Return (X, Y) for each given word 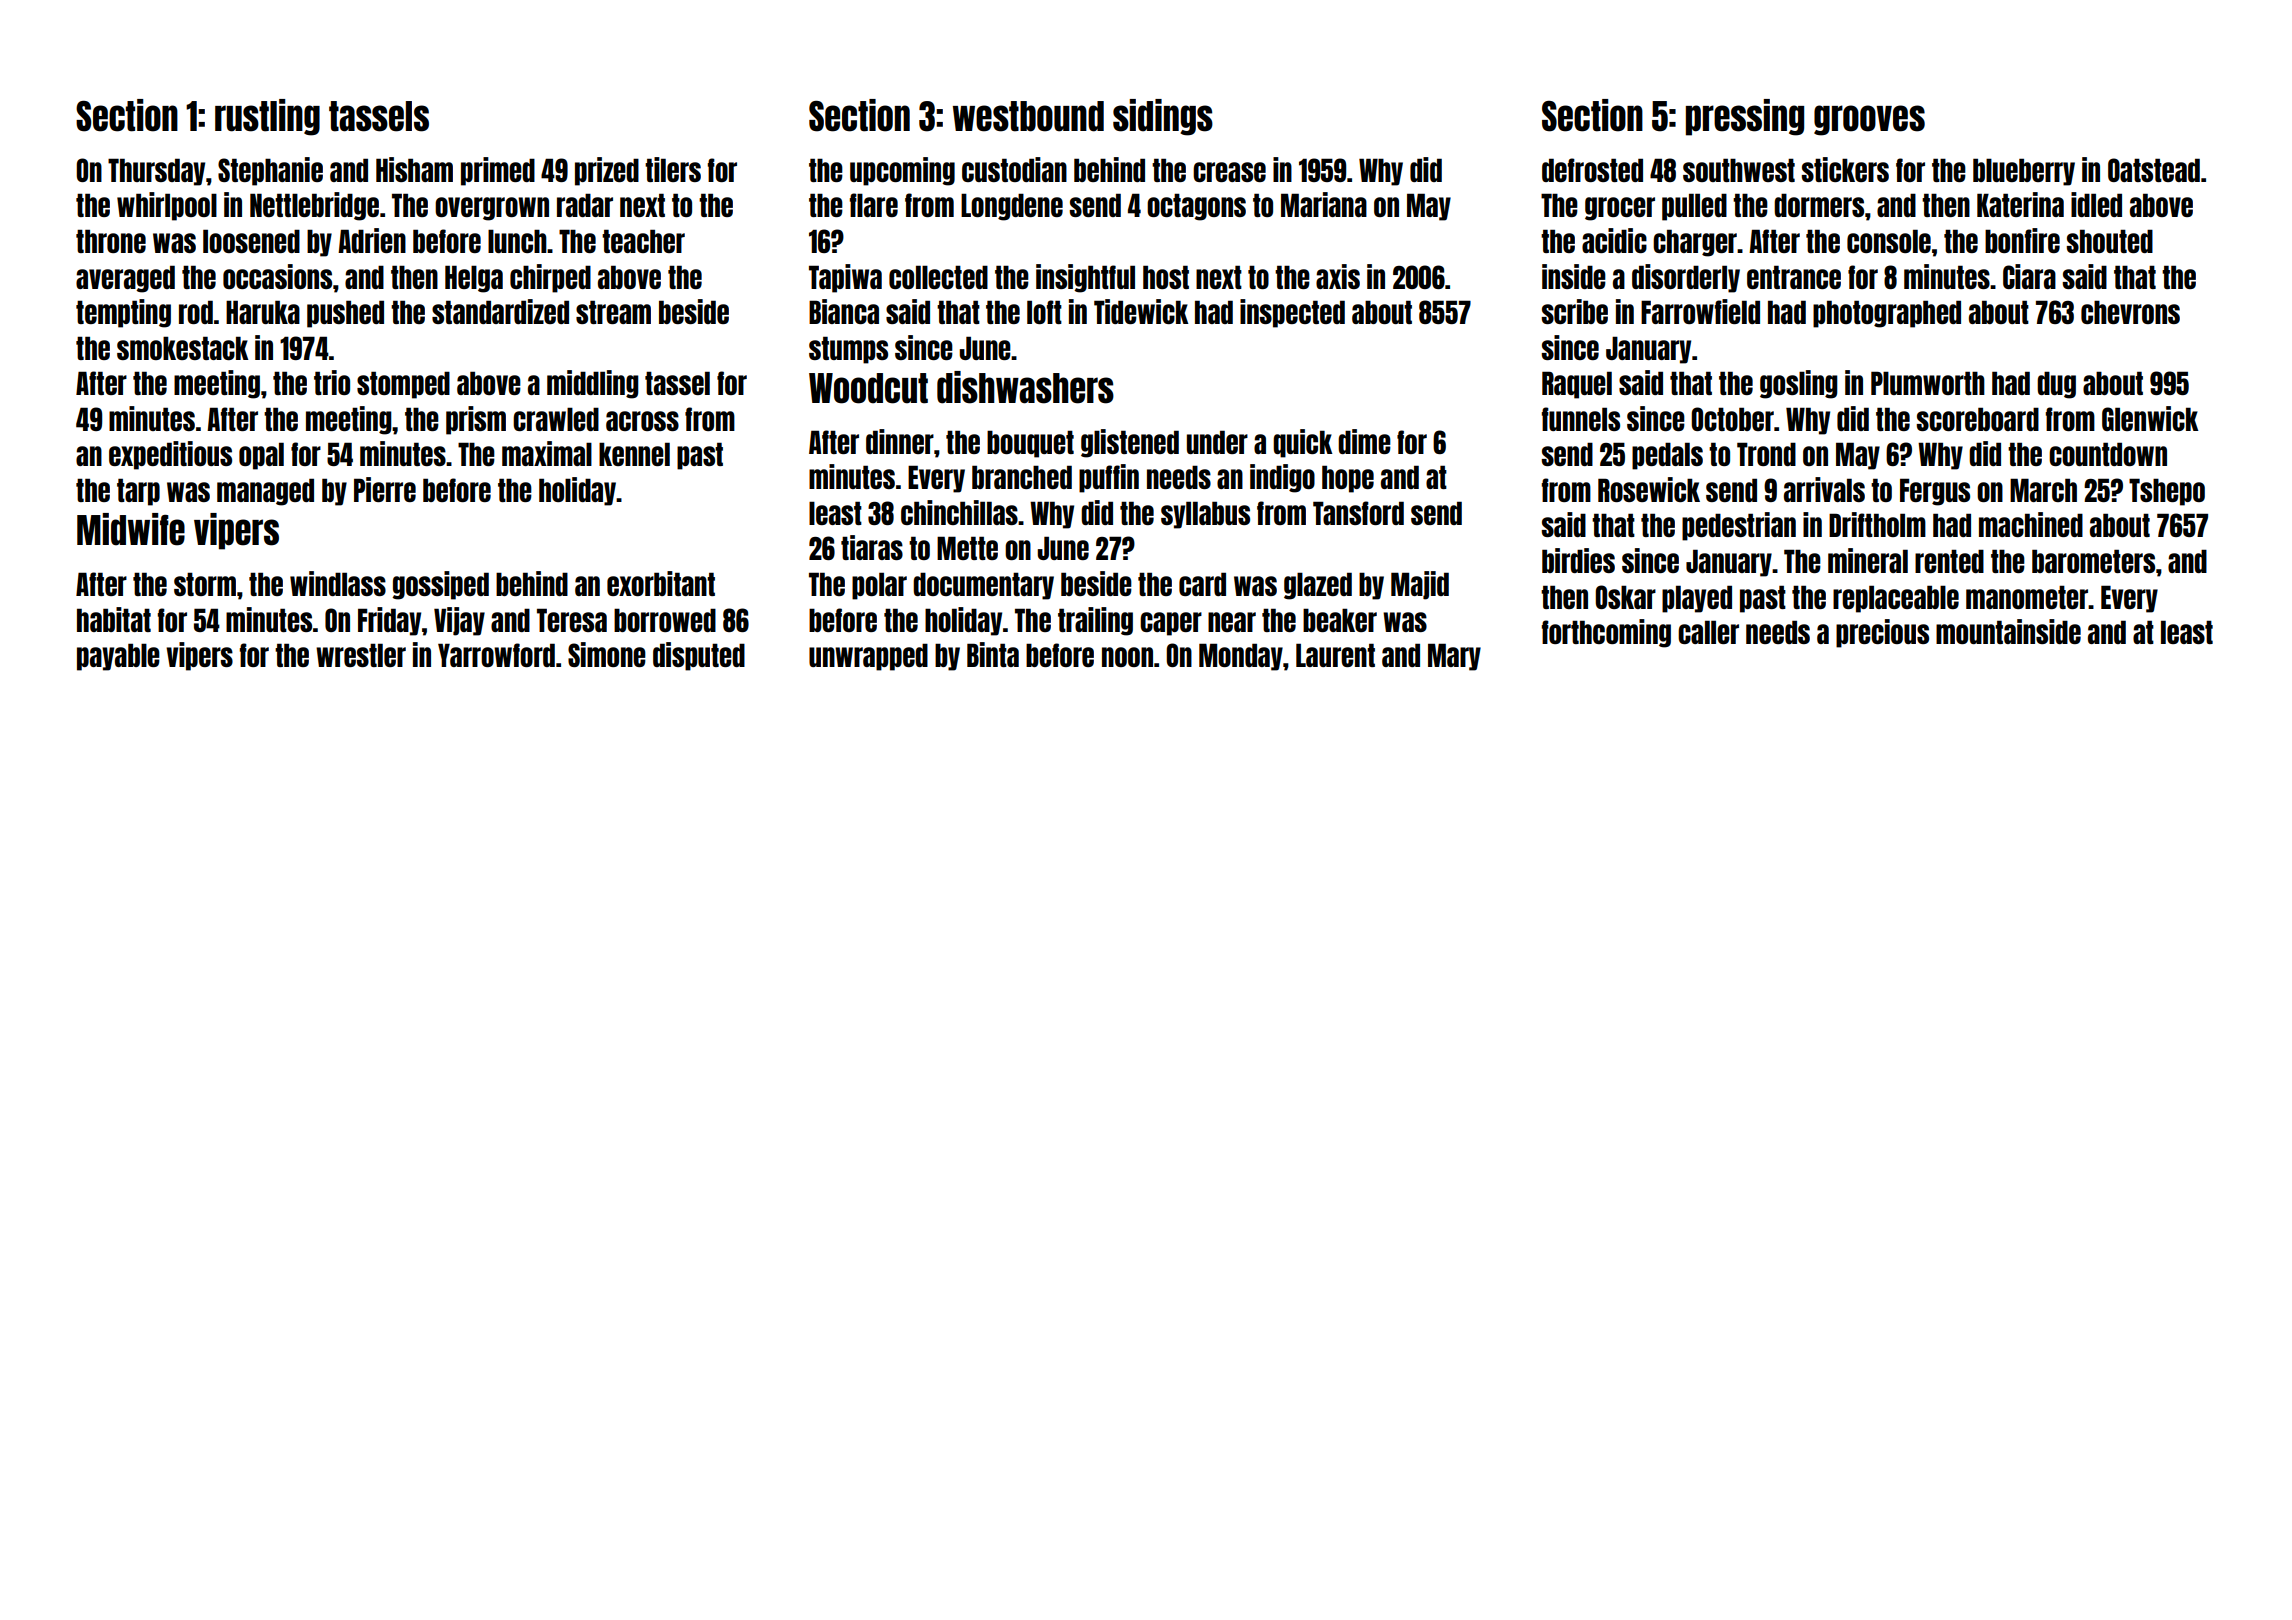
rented (1949, 561)
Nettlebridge (314, 206)
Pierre (385, 489)
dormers (1819, 205)
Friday (389, 621)
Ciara (2029, 276)
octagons (1196, 207)
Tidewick (1141, 311)
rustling (267, 117)
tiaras (872, 547)
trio (332, 382)
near (1232, 622)
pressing (1745, 117)
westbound (1028, 116)
